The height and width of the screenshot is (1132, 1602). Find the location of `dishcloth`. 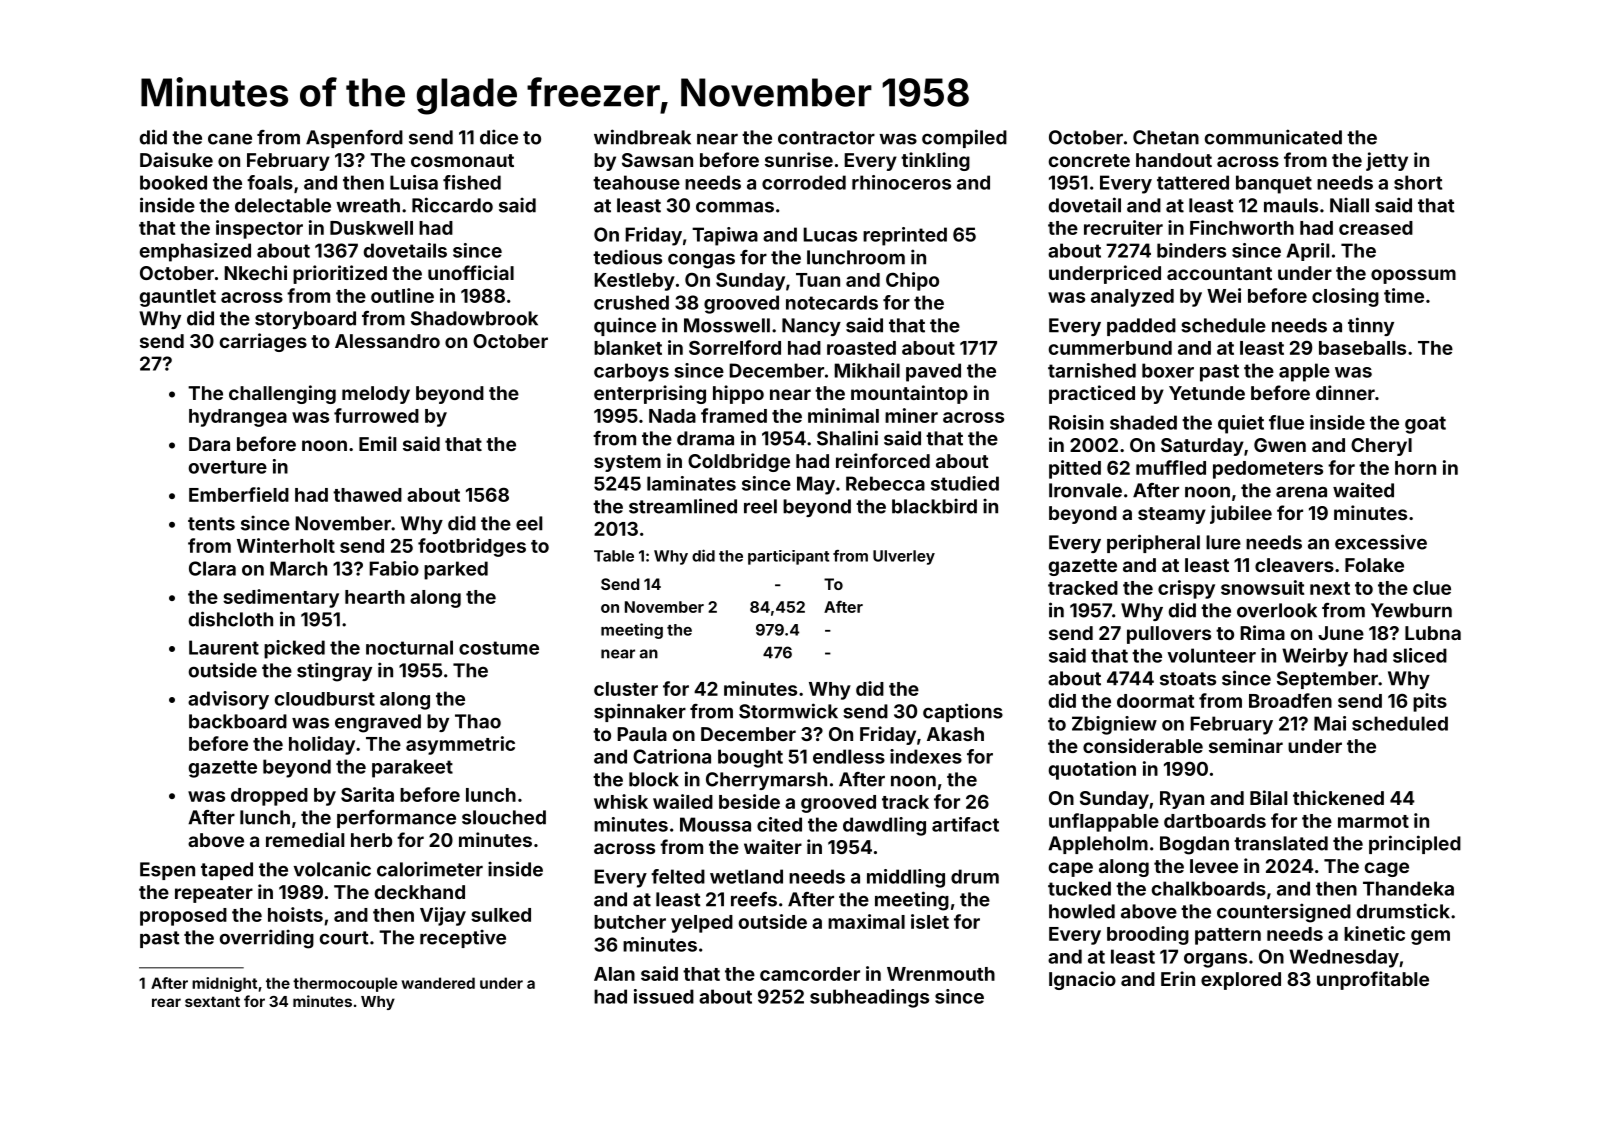

dishcloth is located at coordinates (231, 619).
